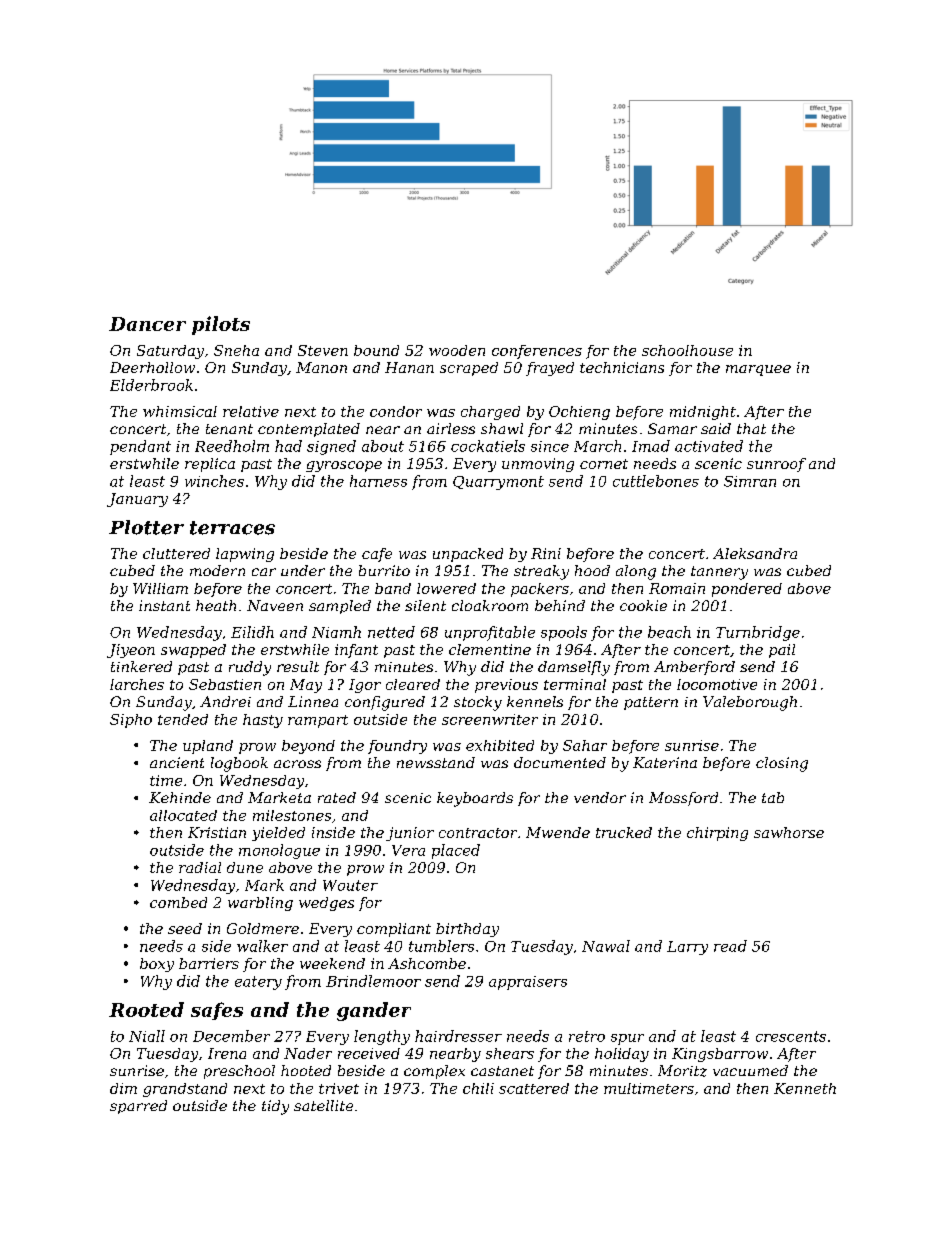 This page has height=1233, width=952. Describe the element at coordinates (232, 446) in the page. I see `Reedholm` at that location.
